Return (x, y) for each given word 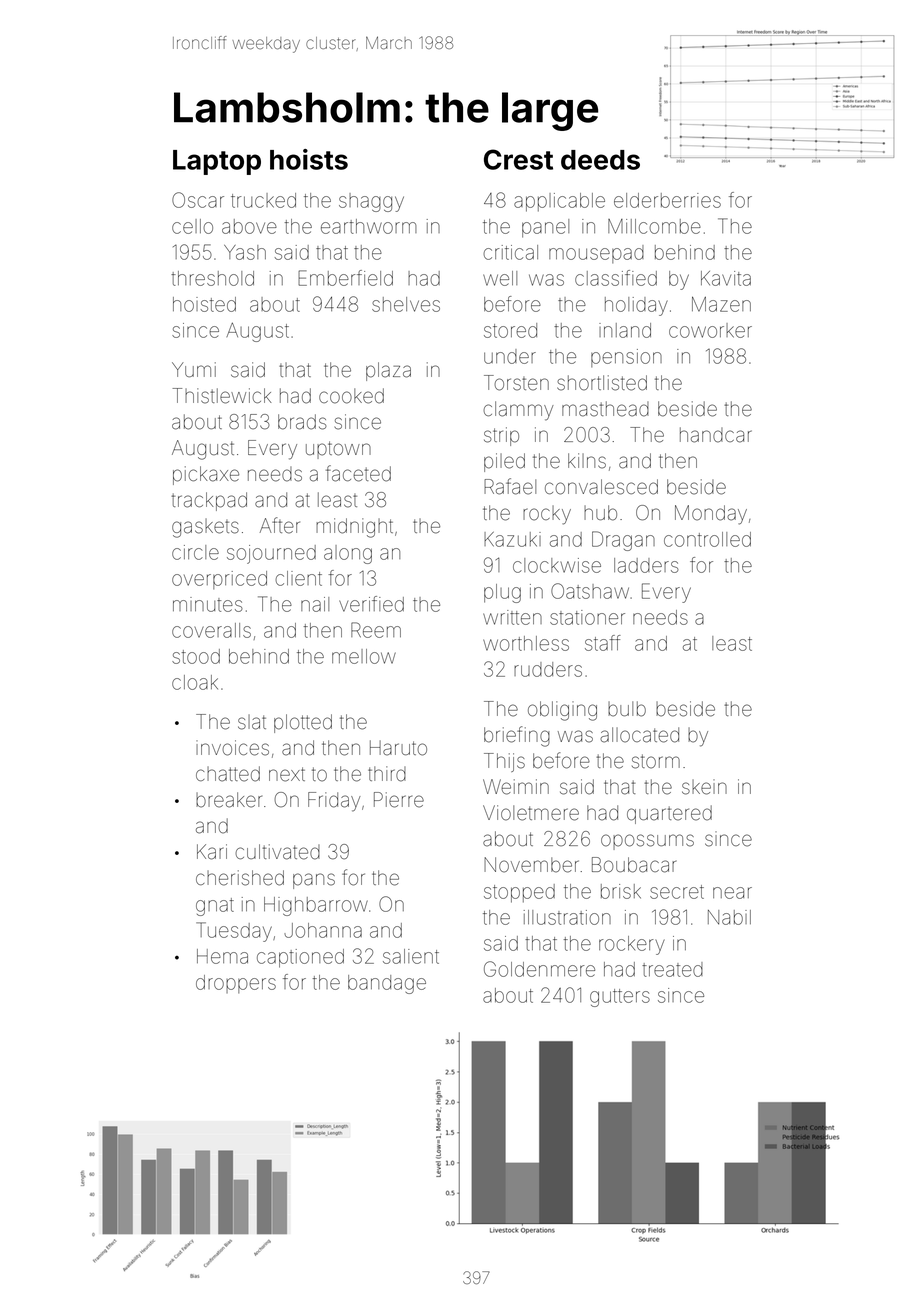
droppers (236, 984)
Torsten (516, 383)
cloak (195, 682)
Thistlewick (222, 396)
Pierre (399, 800)
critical (510, 252)
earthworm (369, 226)
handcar (716, 435)
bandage (387, 984)
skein (704, 787)
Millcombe (654, 226)
